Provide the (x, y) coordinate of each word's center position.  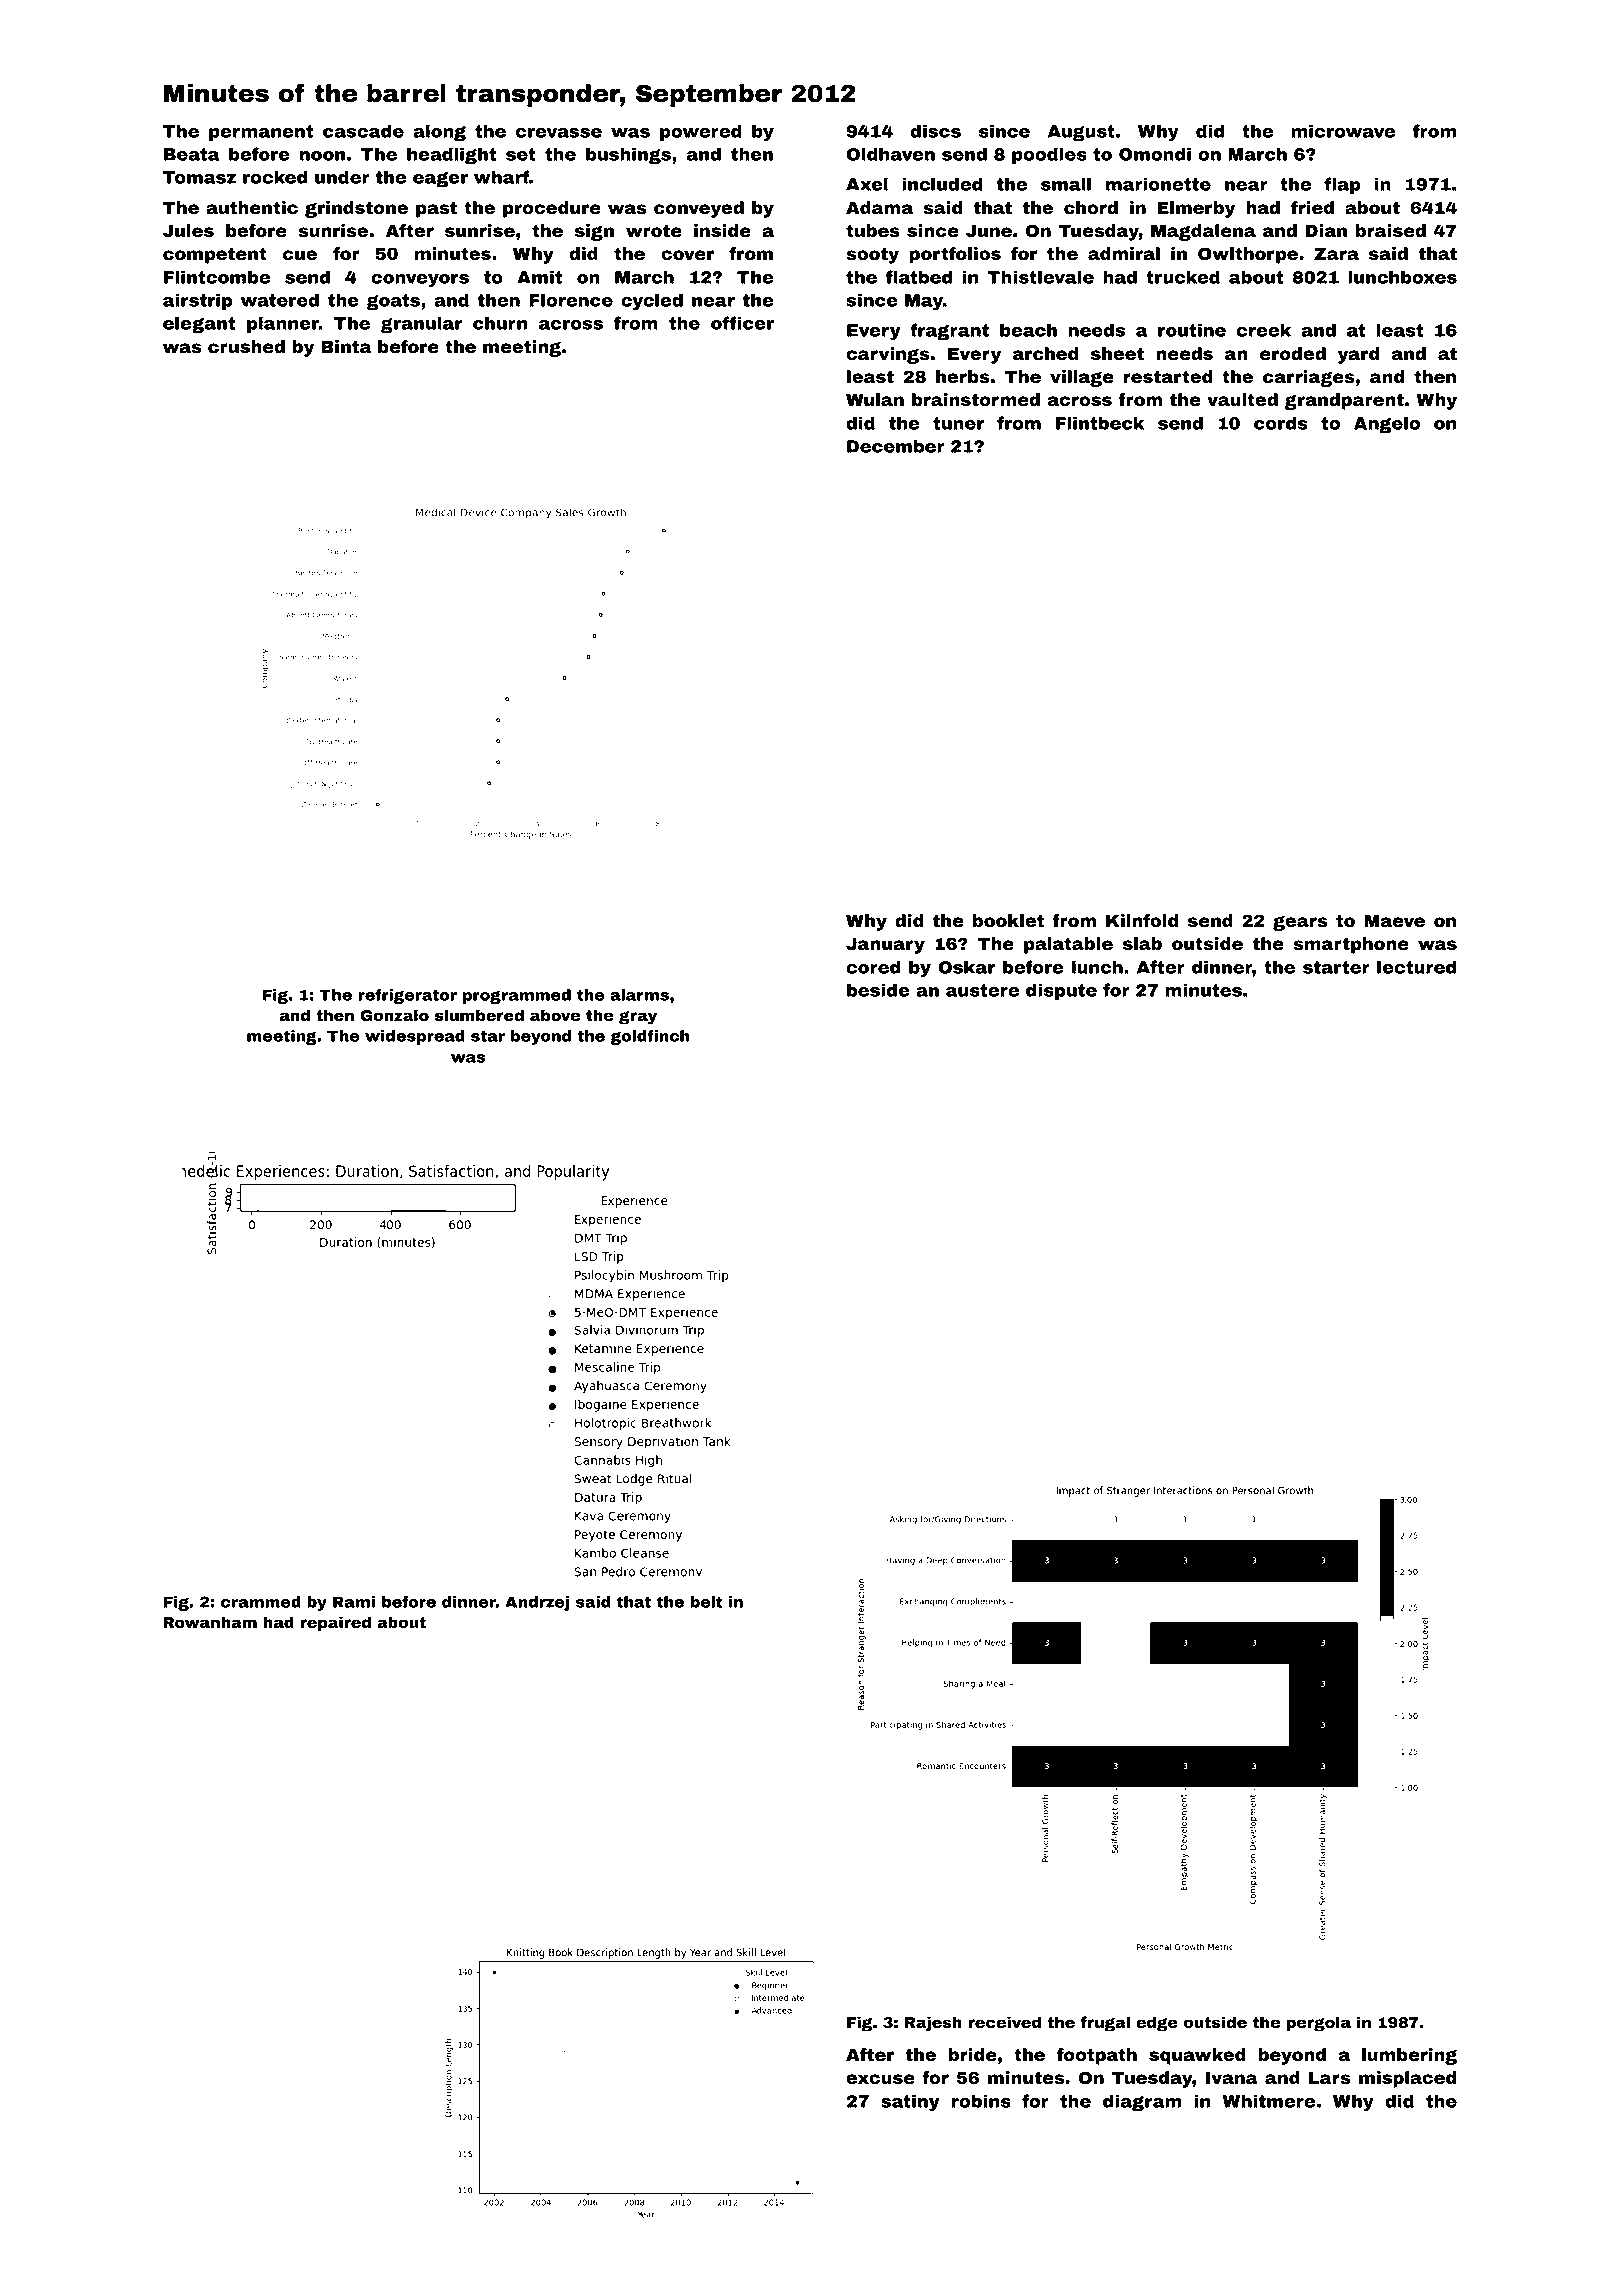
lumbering (1409, 2056)
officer (742, 323)
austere (982, 990)
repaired (335, 1623)
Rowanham (210, 1622)
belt (706, 1602)
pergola (1319, 2024)
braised (1391, 230)
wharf (501, 177)
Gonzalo (394, 1015)
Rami (354, 1602)
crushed (246, 346)
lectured (1416, 967)
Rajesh (933, 2024)
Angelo (1387, 424)
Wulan (875, 399)
